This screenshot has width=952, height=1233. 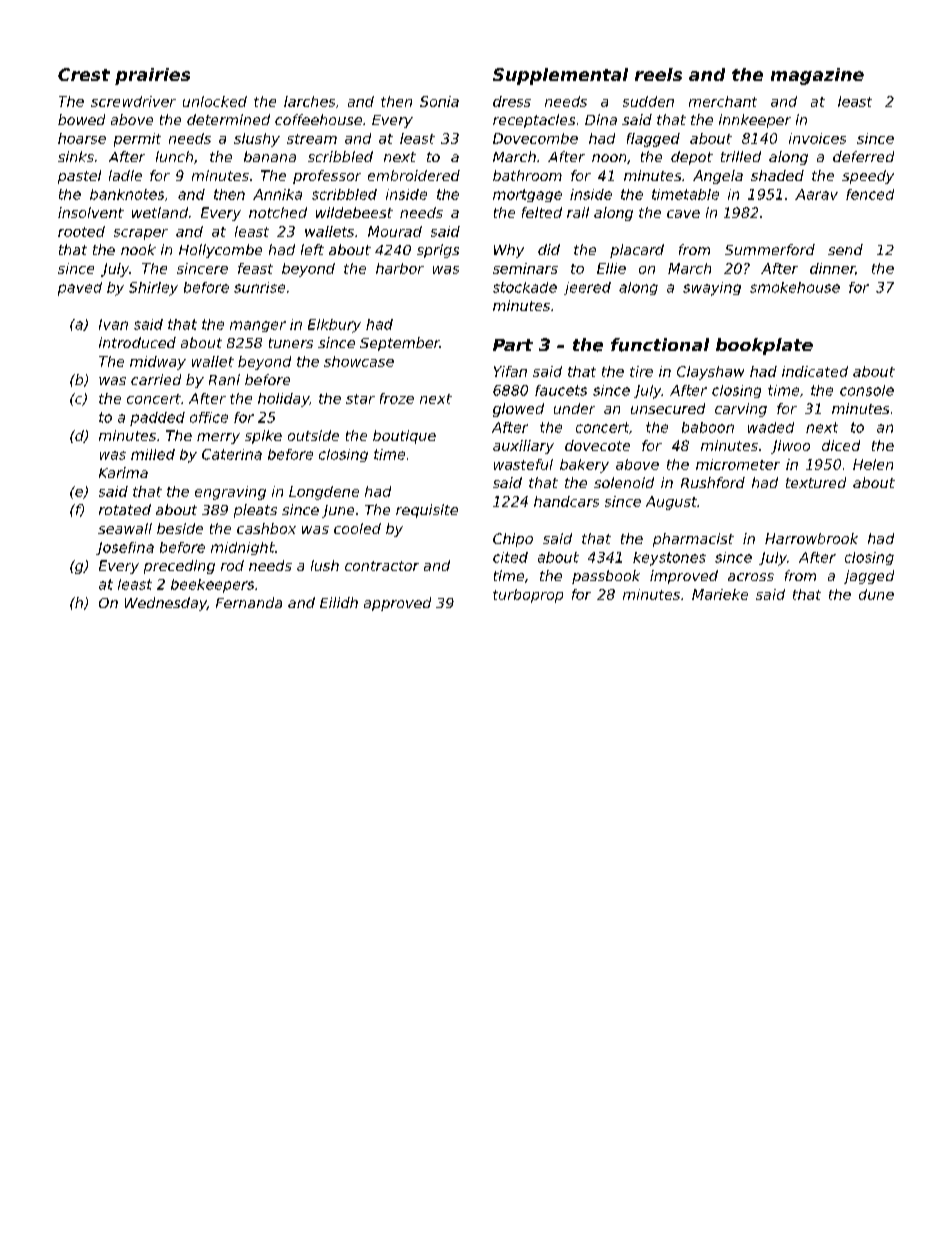 What do you see at coordinates (249, 602) in the screenshot?
I see `Fernanda` at bounding box center [249, 602].
